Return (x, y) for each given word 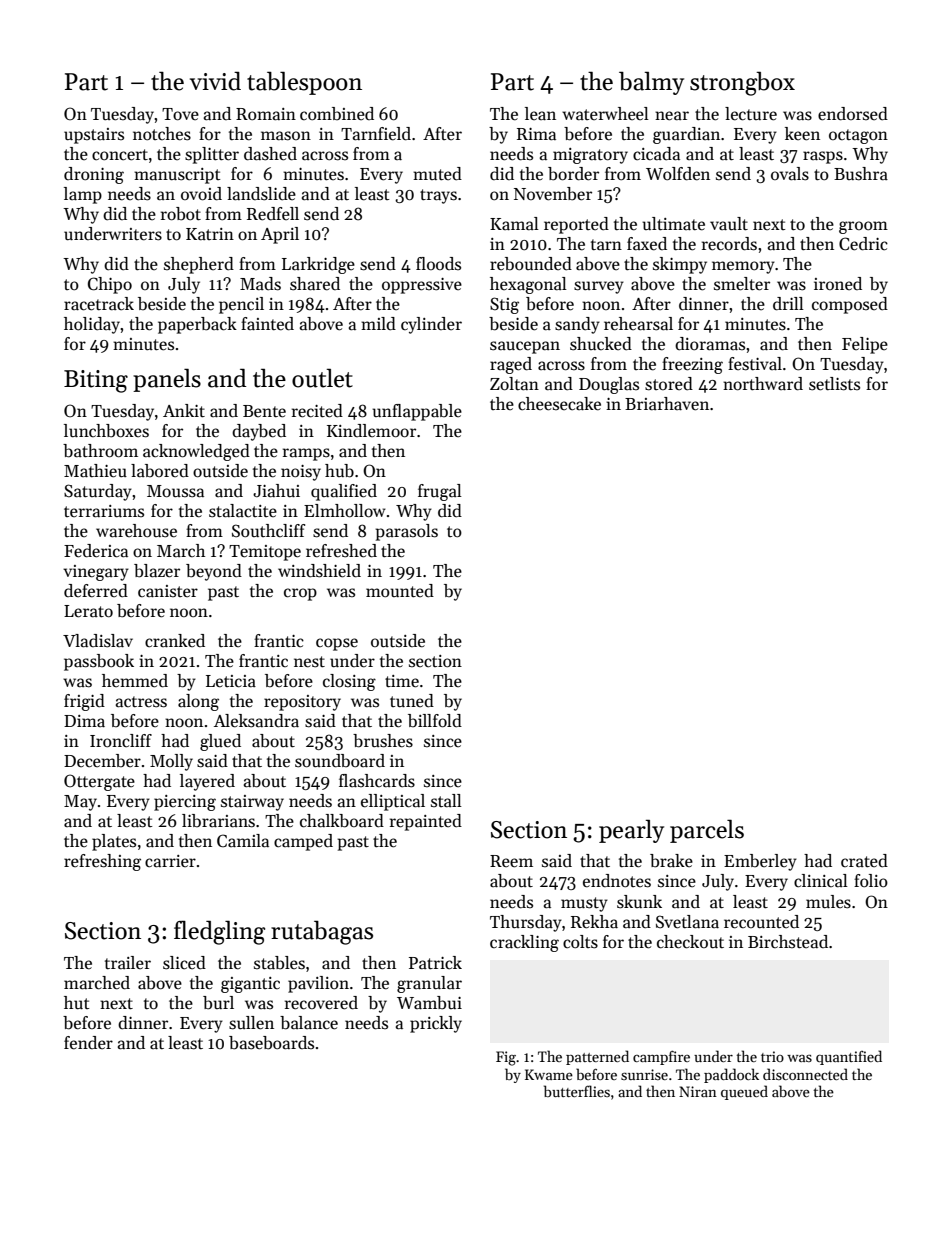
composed (850, 305)
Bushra (861, 174)
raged (511, 365)
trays (438, 196)
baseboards (271, 1043)
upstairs (94, 136)
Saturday (98, 492)
